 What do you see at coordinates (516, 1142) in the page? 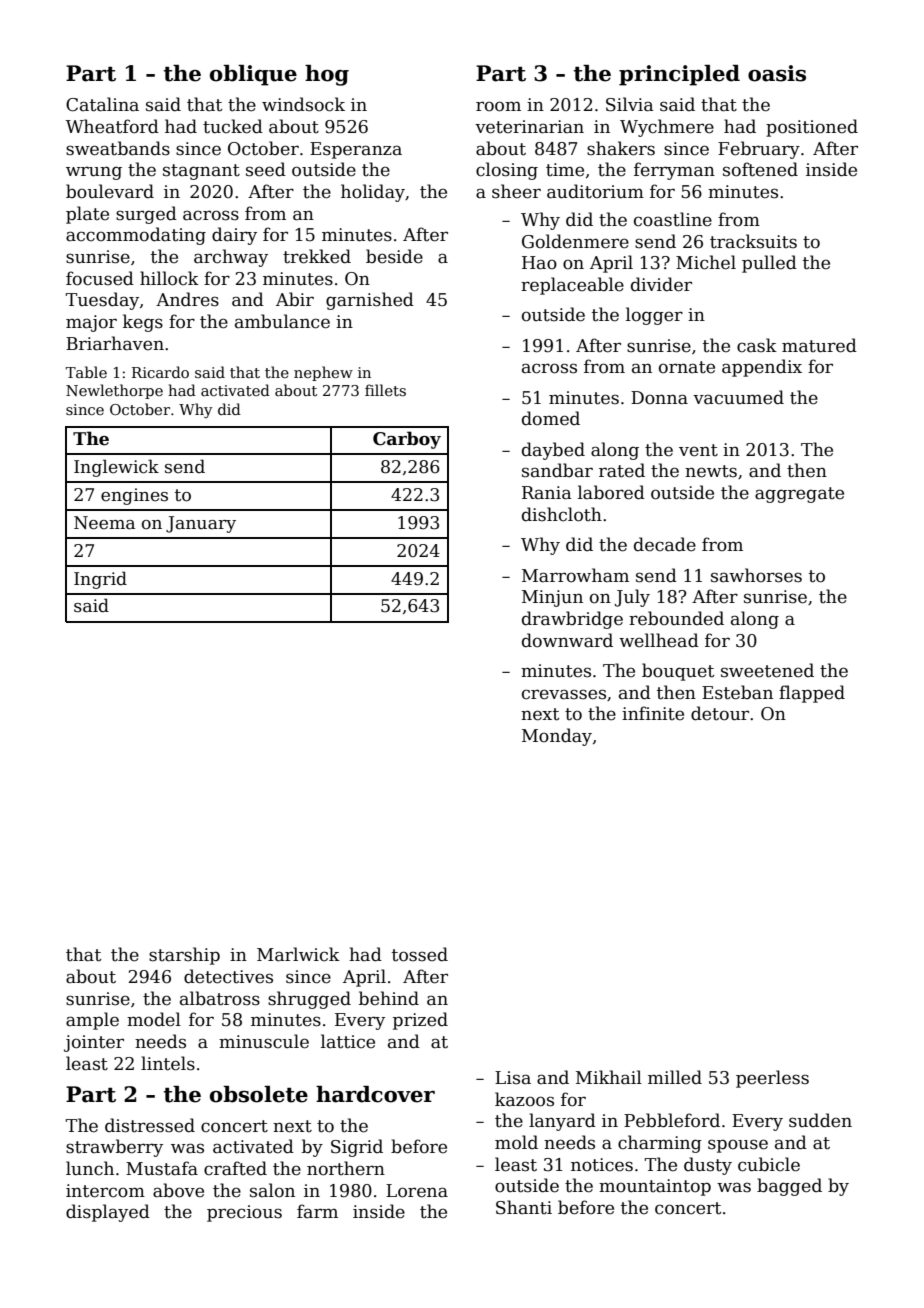
I see `mold` at bounding box center [516, 1142].
